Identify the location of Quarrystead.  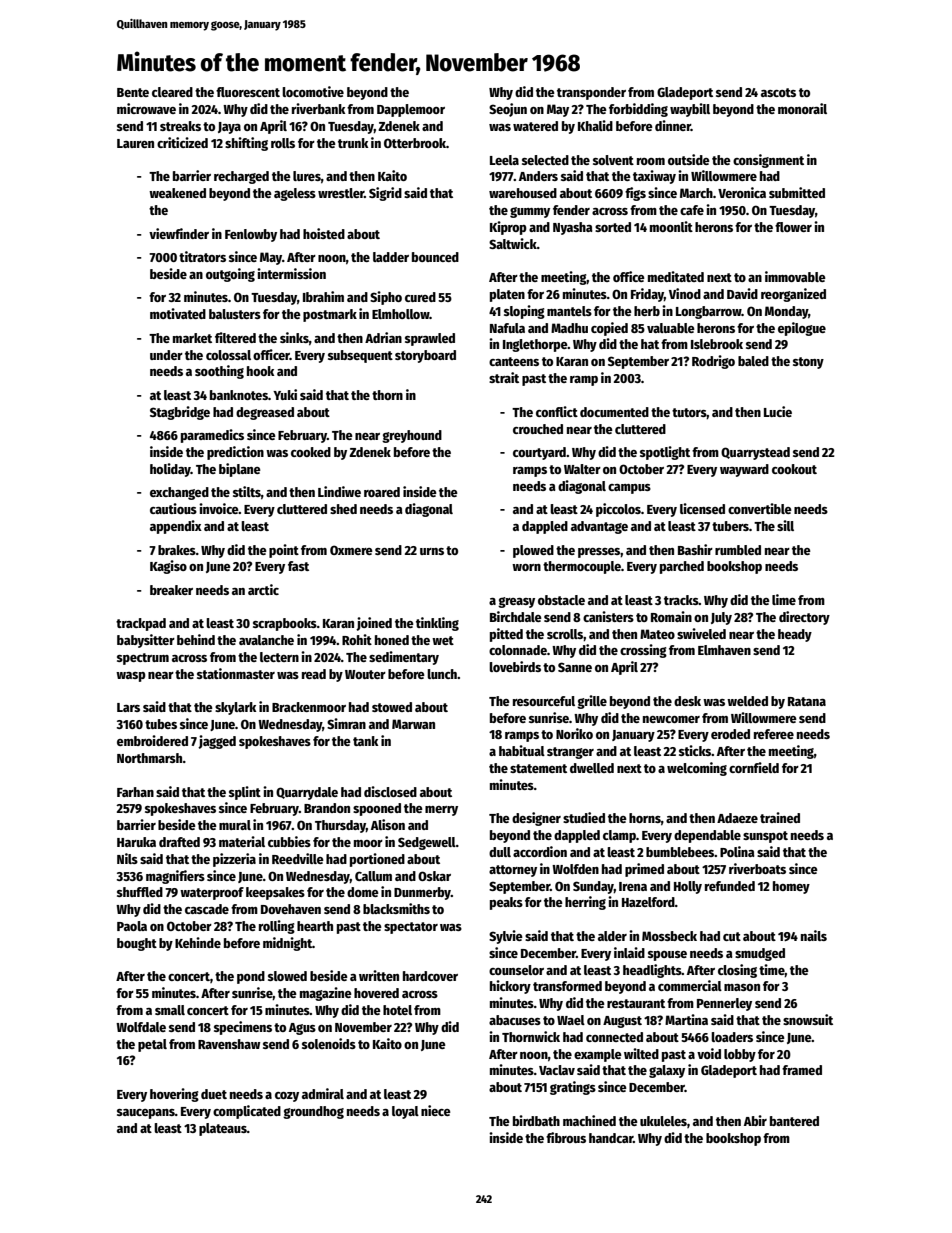
(755, 453).
